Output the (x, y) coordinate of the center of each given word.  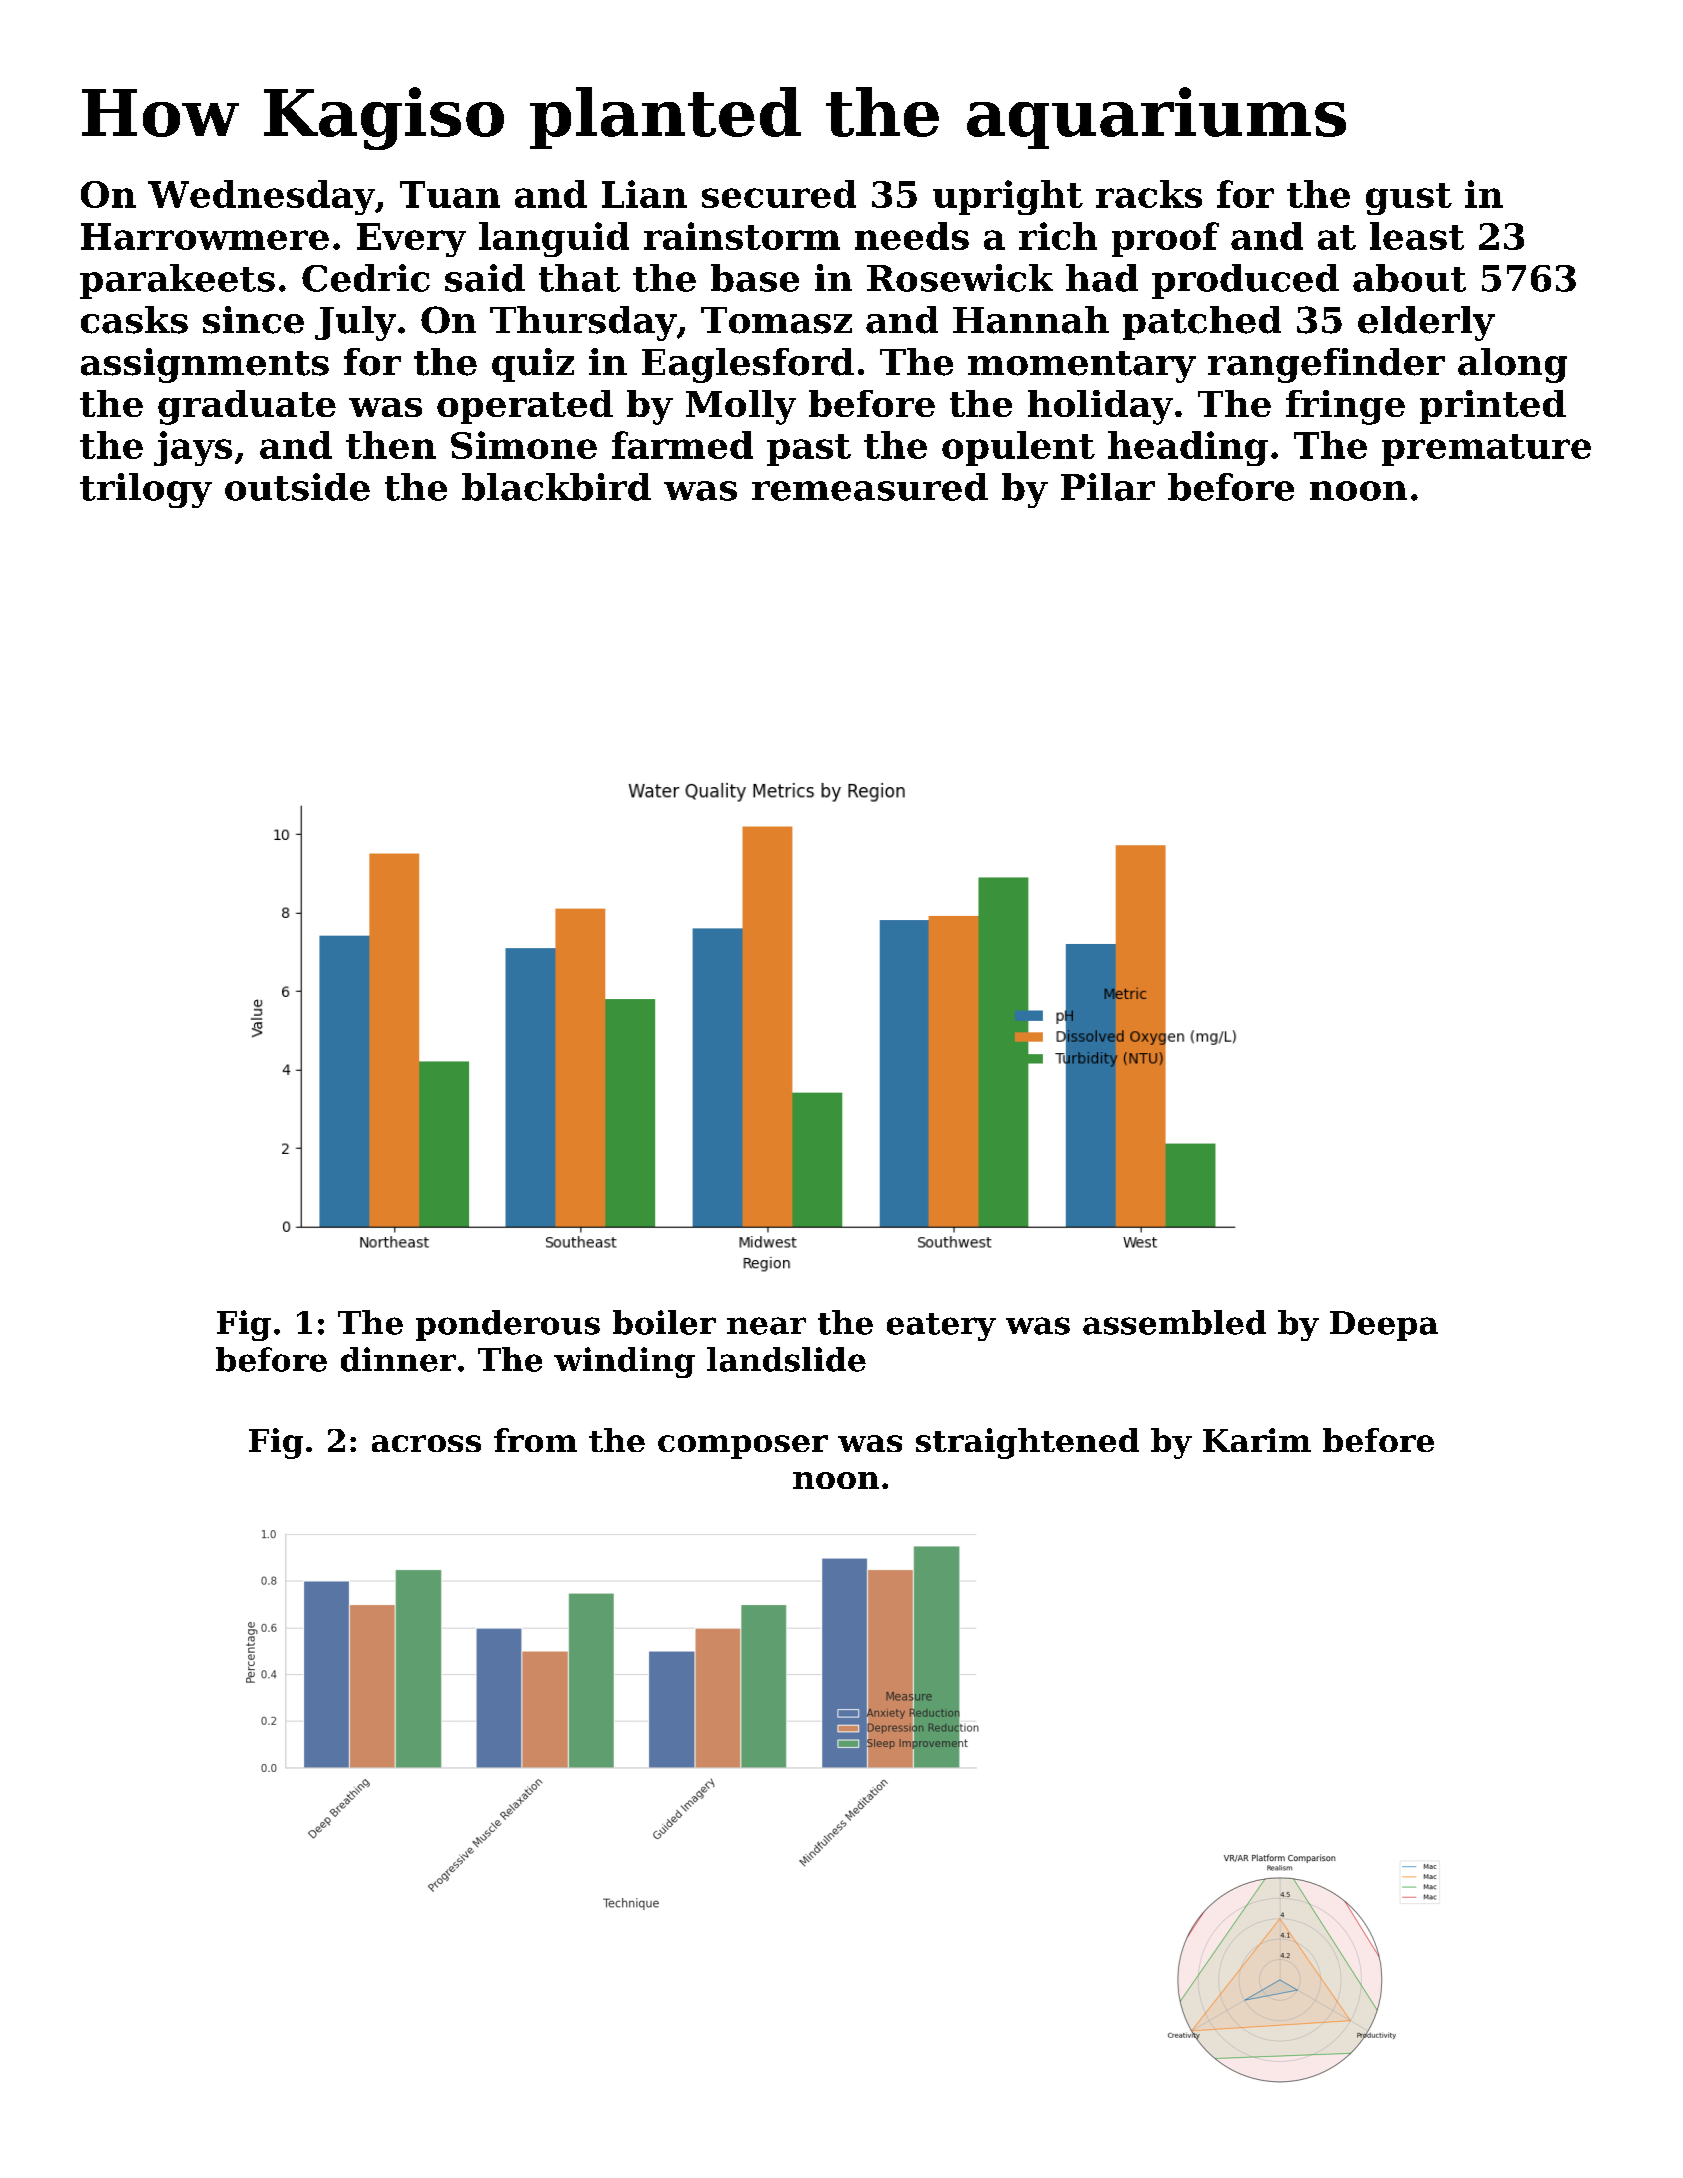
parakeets (177, 281)
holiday (1100, 407)
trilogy (146, 490)
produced (1245, 281)
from (535, 1440)
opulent (1018, 448)
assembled (1174, 1322)
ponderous (508, 1325)
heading (1188, 448)
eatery (941, 1327)
